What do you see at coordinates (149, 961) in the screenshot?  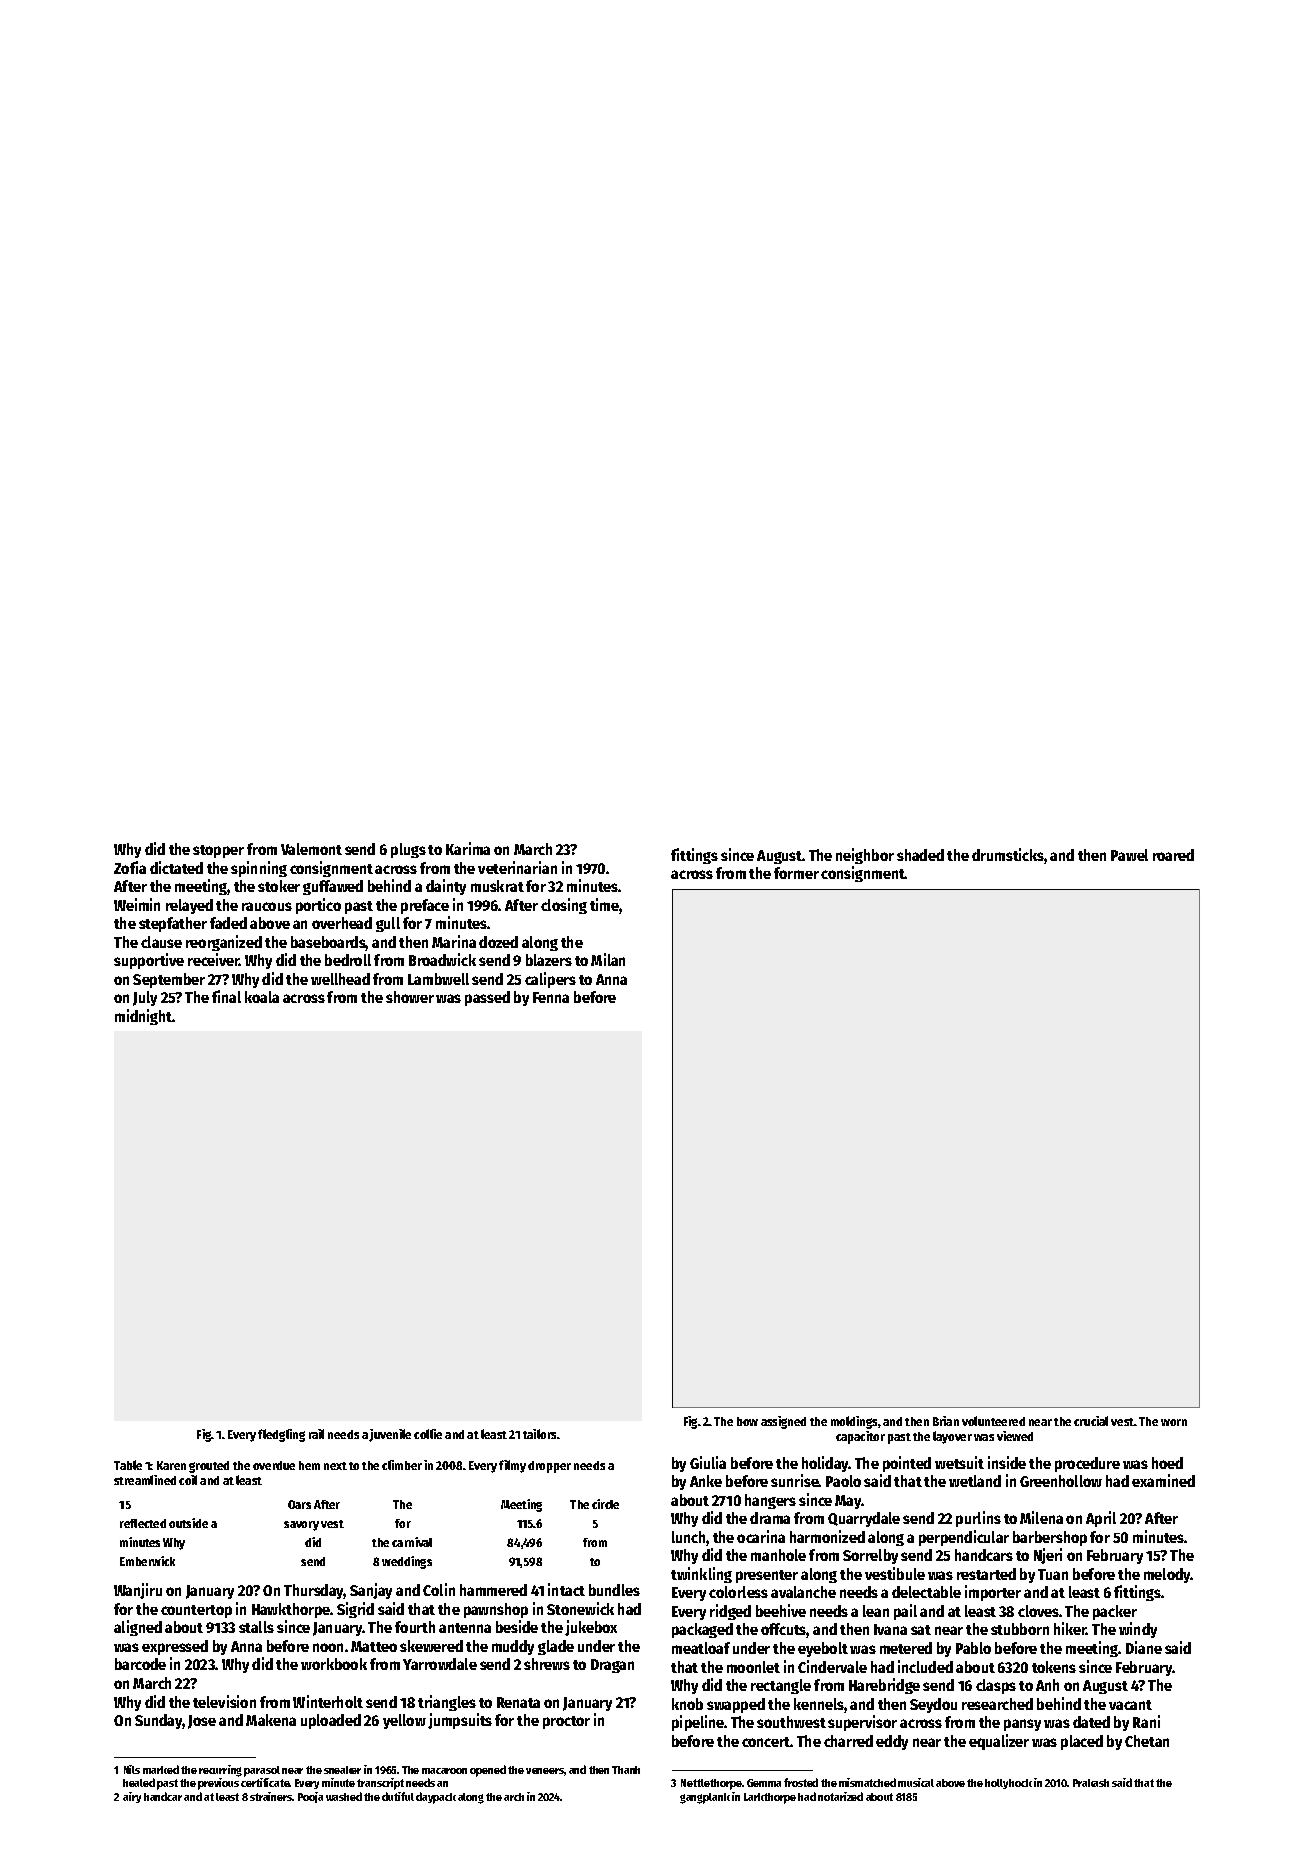 I see `supportive` at bounding box center [149, 961].
